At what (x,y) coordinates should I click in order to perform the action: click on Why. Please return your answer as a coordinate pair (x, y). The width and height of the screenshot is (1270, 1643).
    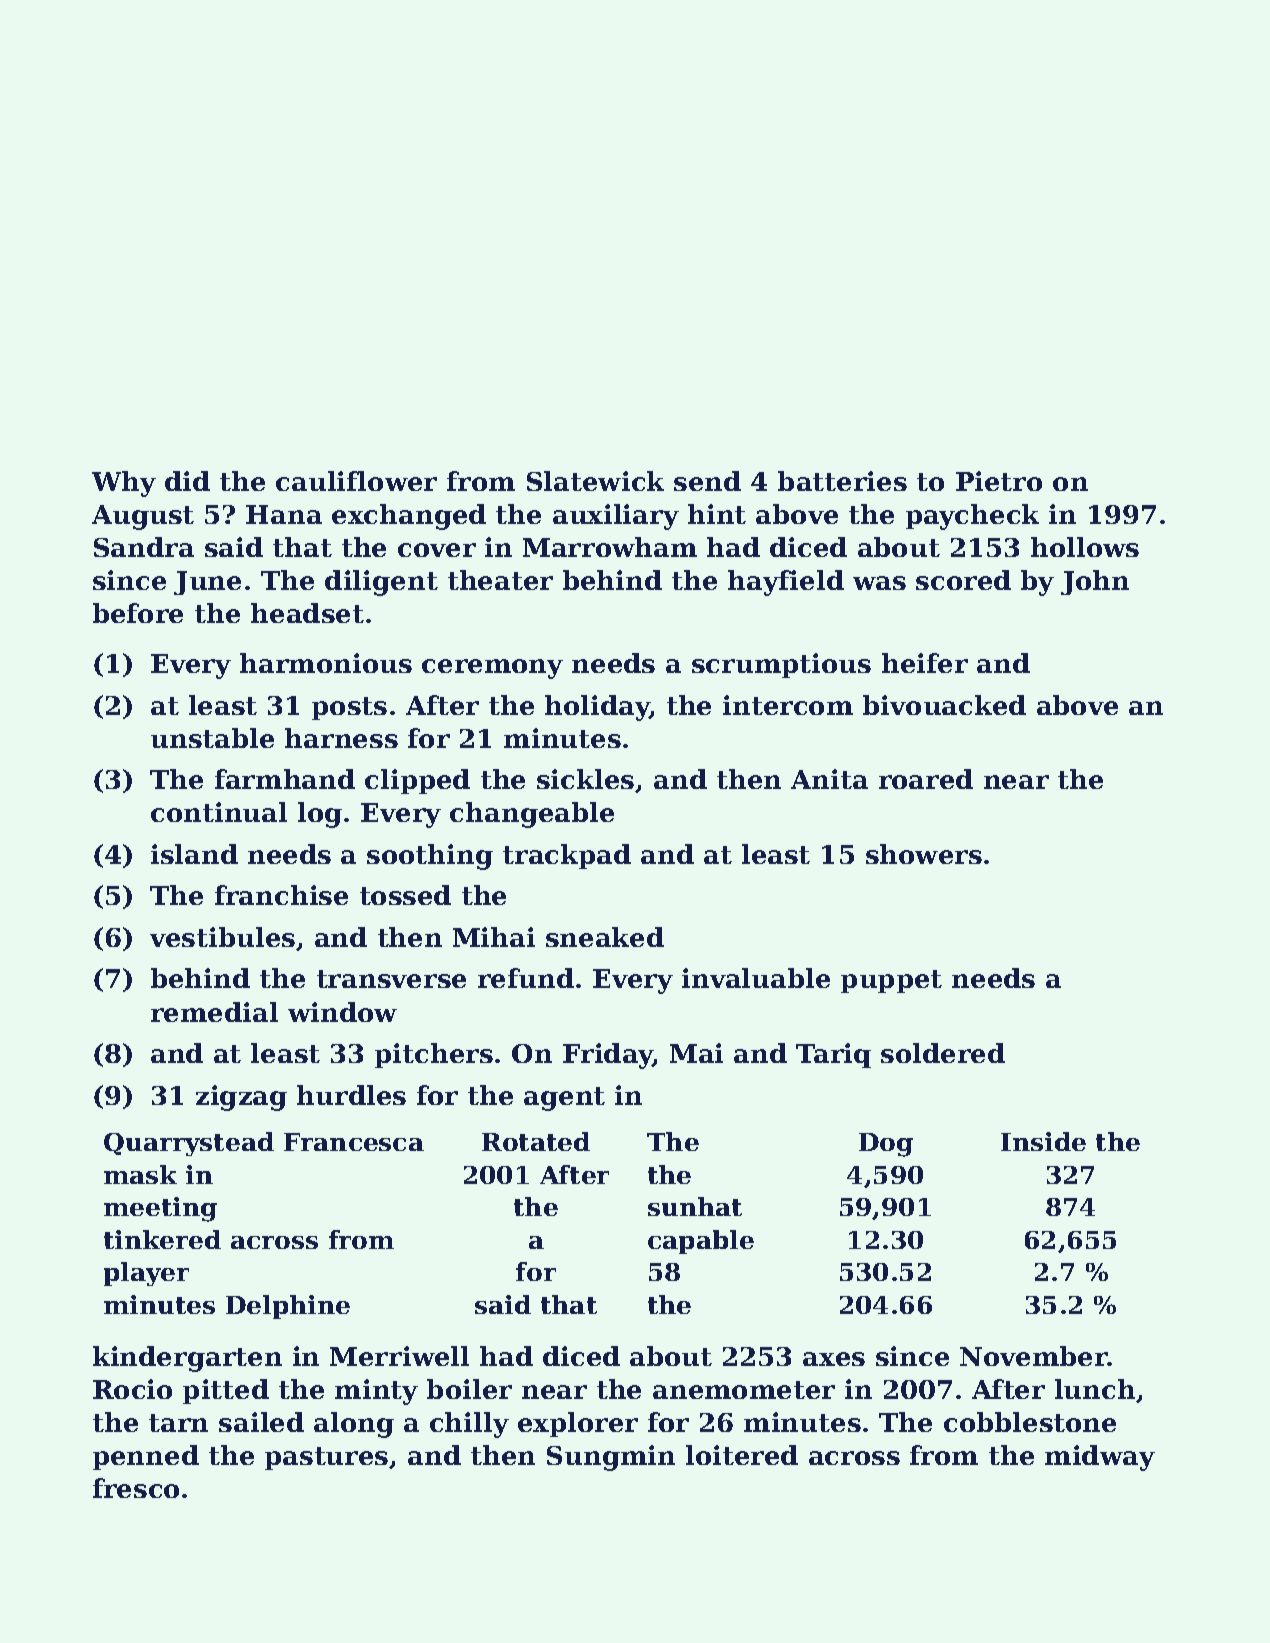
    Looking at the image, I should click on (124, 484).
